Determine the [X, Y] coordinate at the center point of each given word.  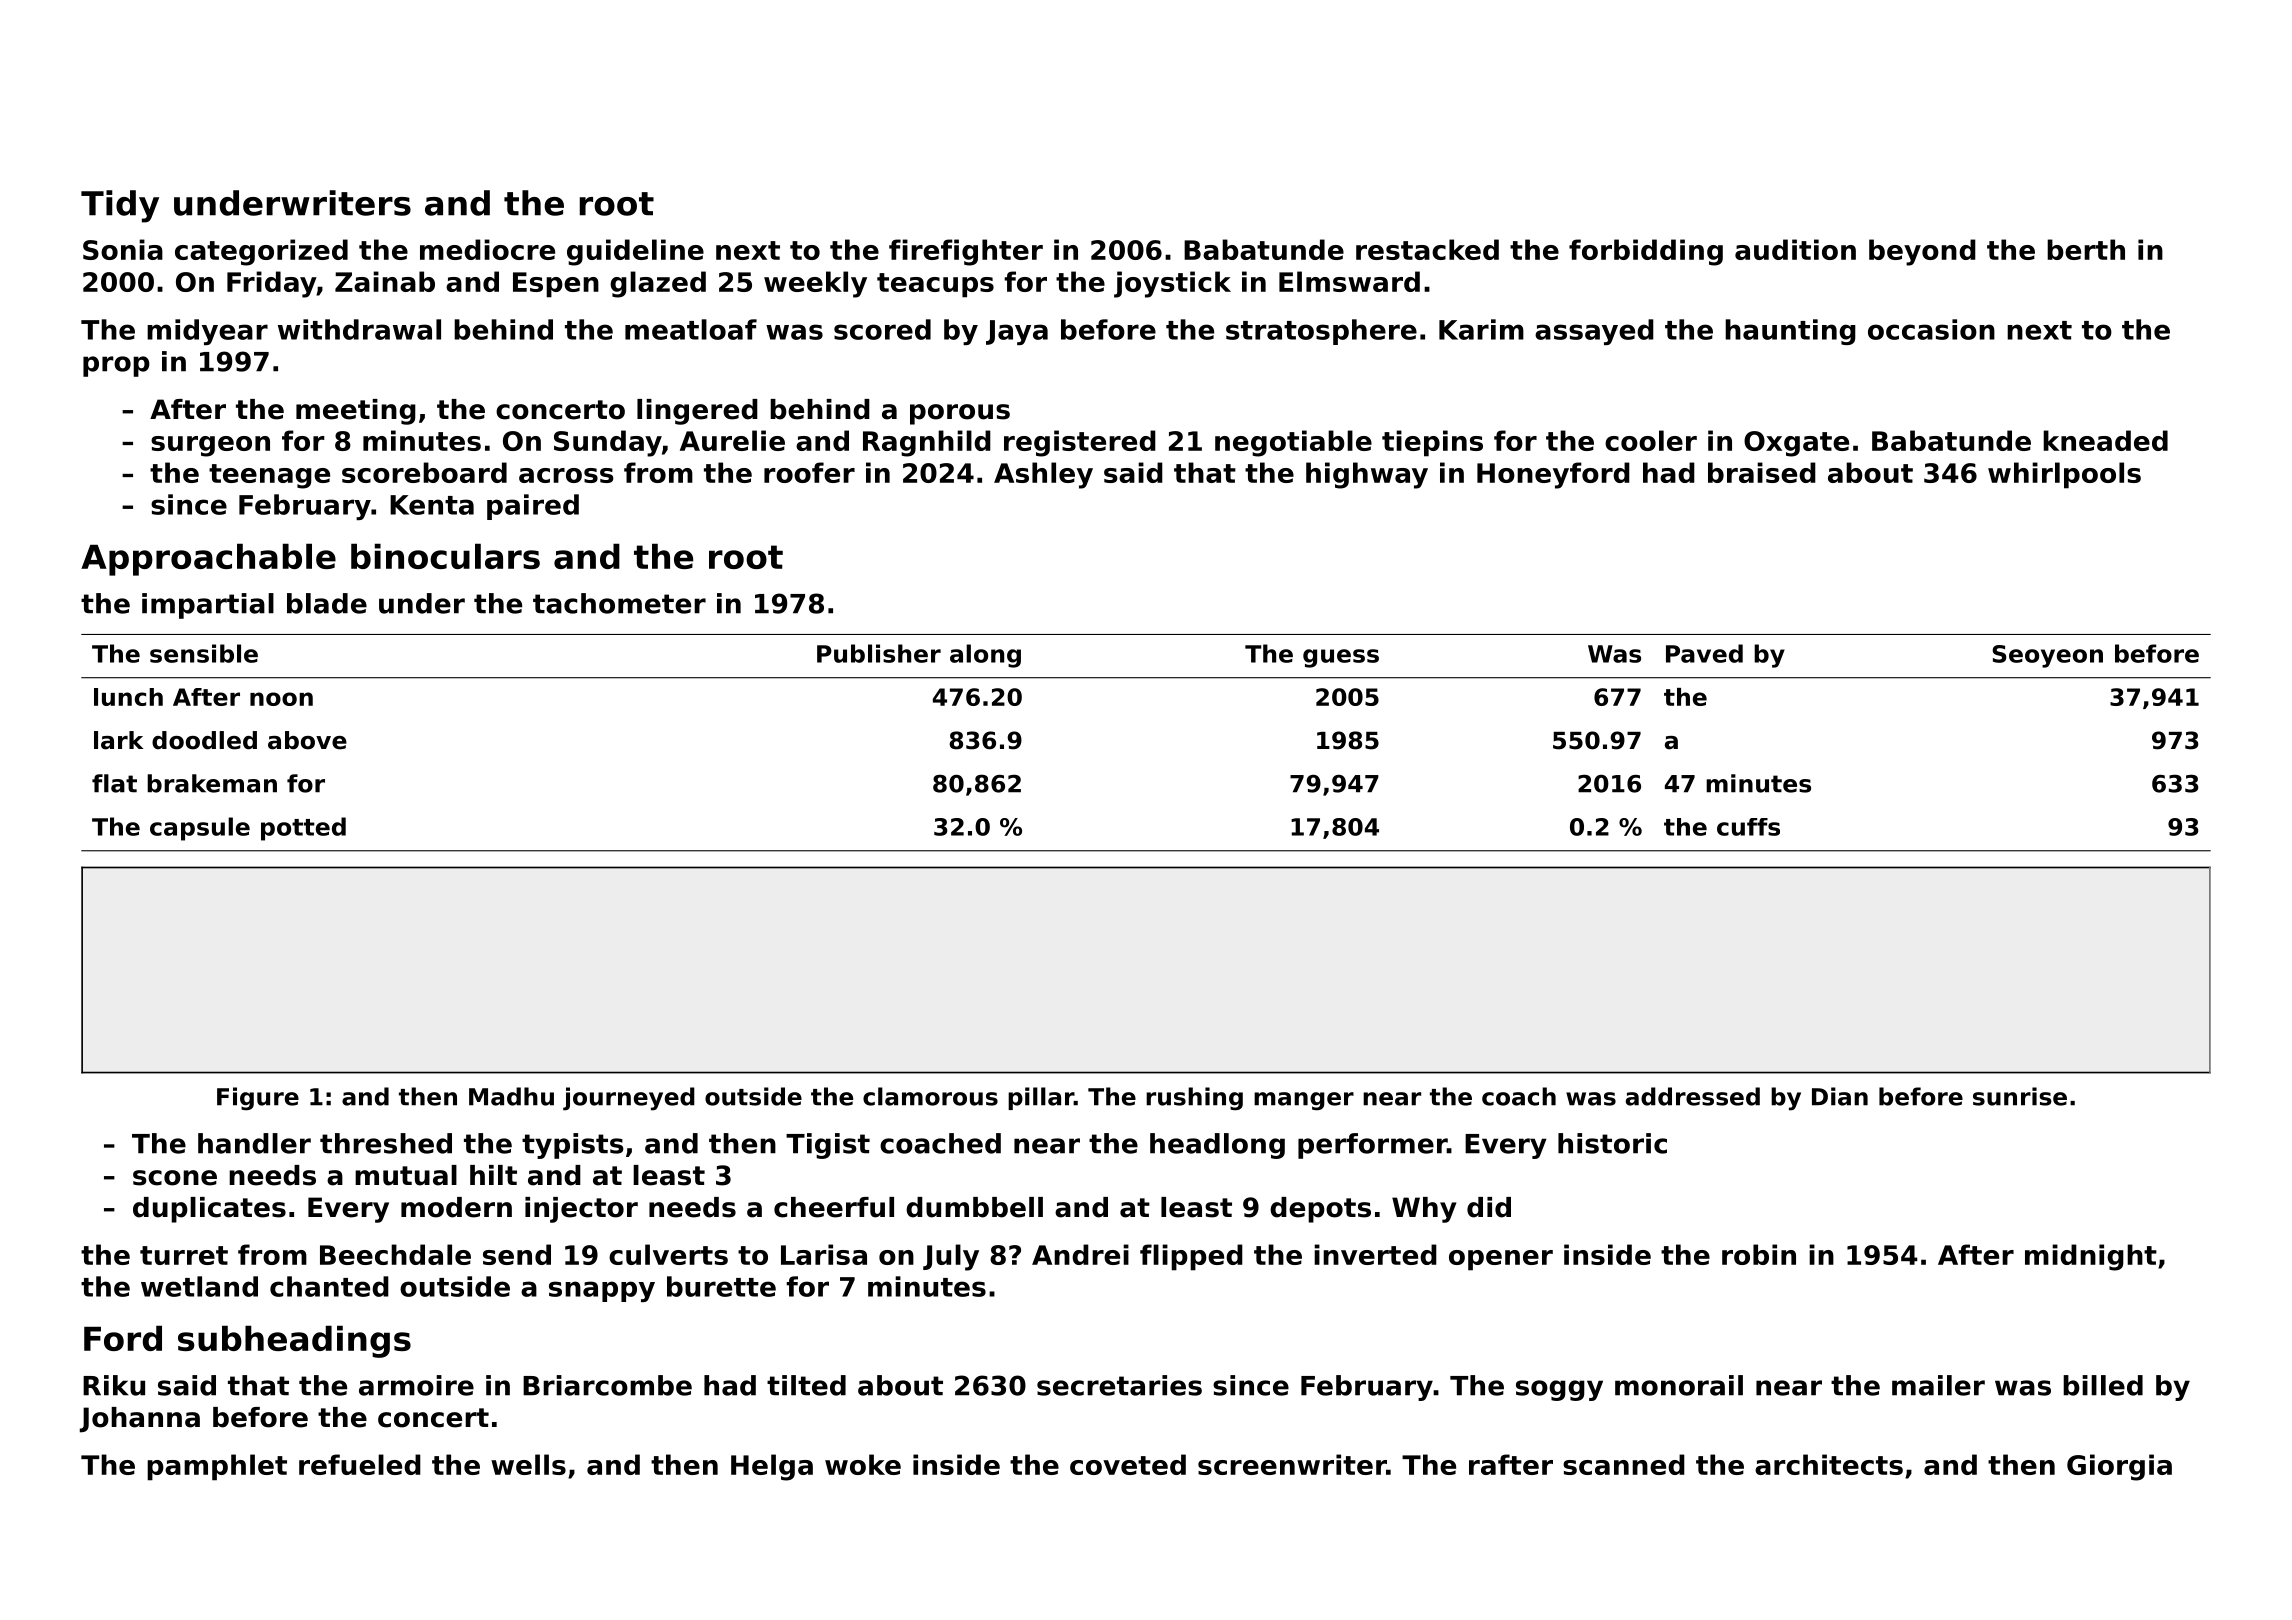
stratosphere [1321, 332]
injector [581, 1210]
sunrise [2020, 1096]
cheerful [834, 1207]
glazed [658, 284]
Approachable [208, 559]
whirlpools [2064, 475]
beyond [1922, 252]
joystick [1172, 284]
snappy [602, 1291]
